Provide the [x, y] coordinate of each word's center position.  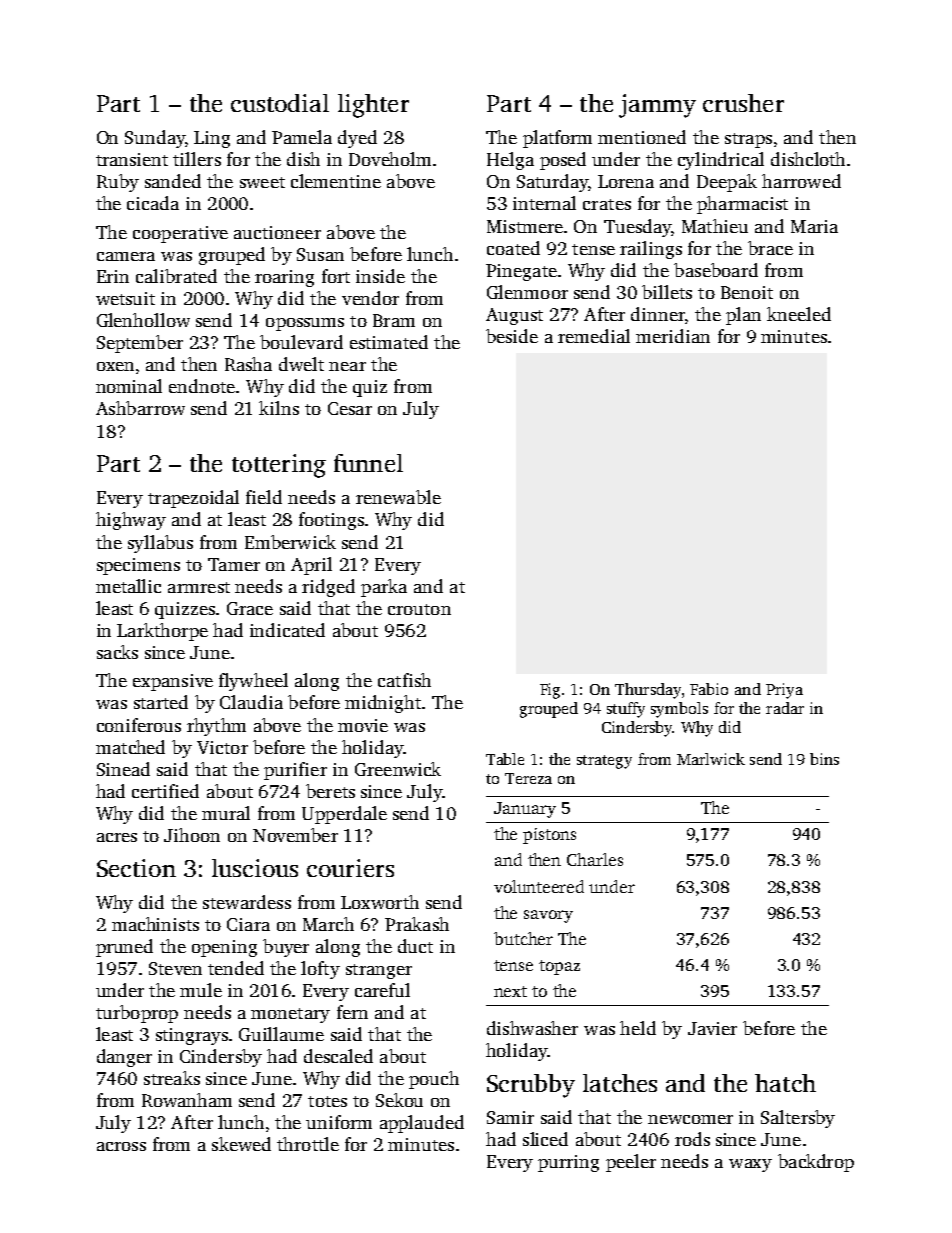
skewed [241, 1144]
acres [117, 837]
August [514, 316]
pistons [549, 836]
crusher [743, 103]
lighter [373, 106]
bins [824, 759]
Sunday [155, 139]
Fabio [709, 689]
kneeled [799, 314]
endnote [202, 386]
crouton [419, 609]
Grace [250, 608]
